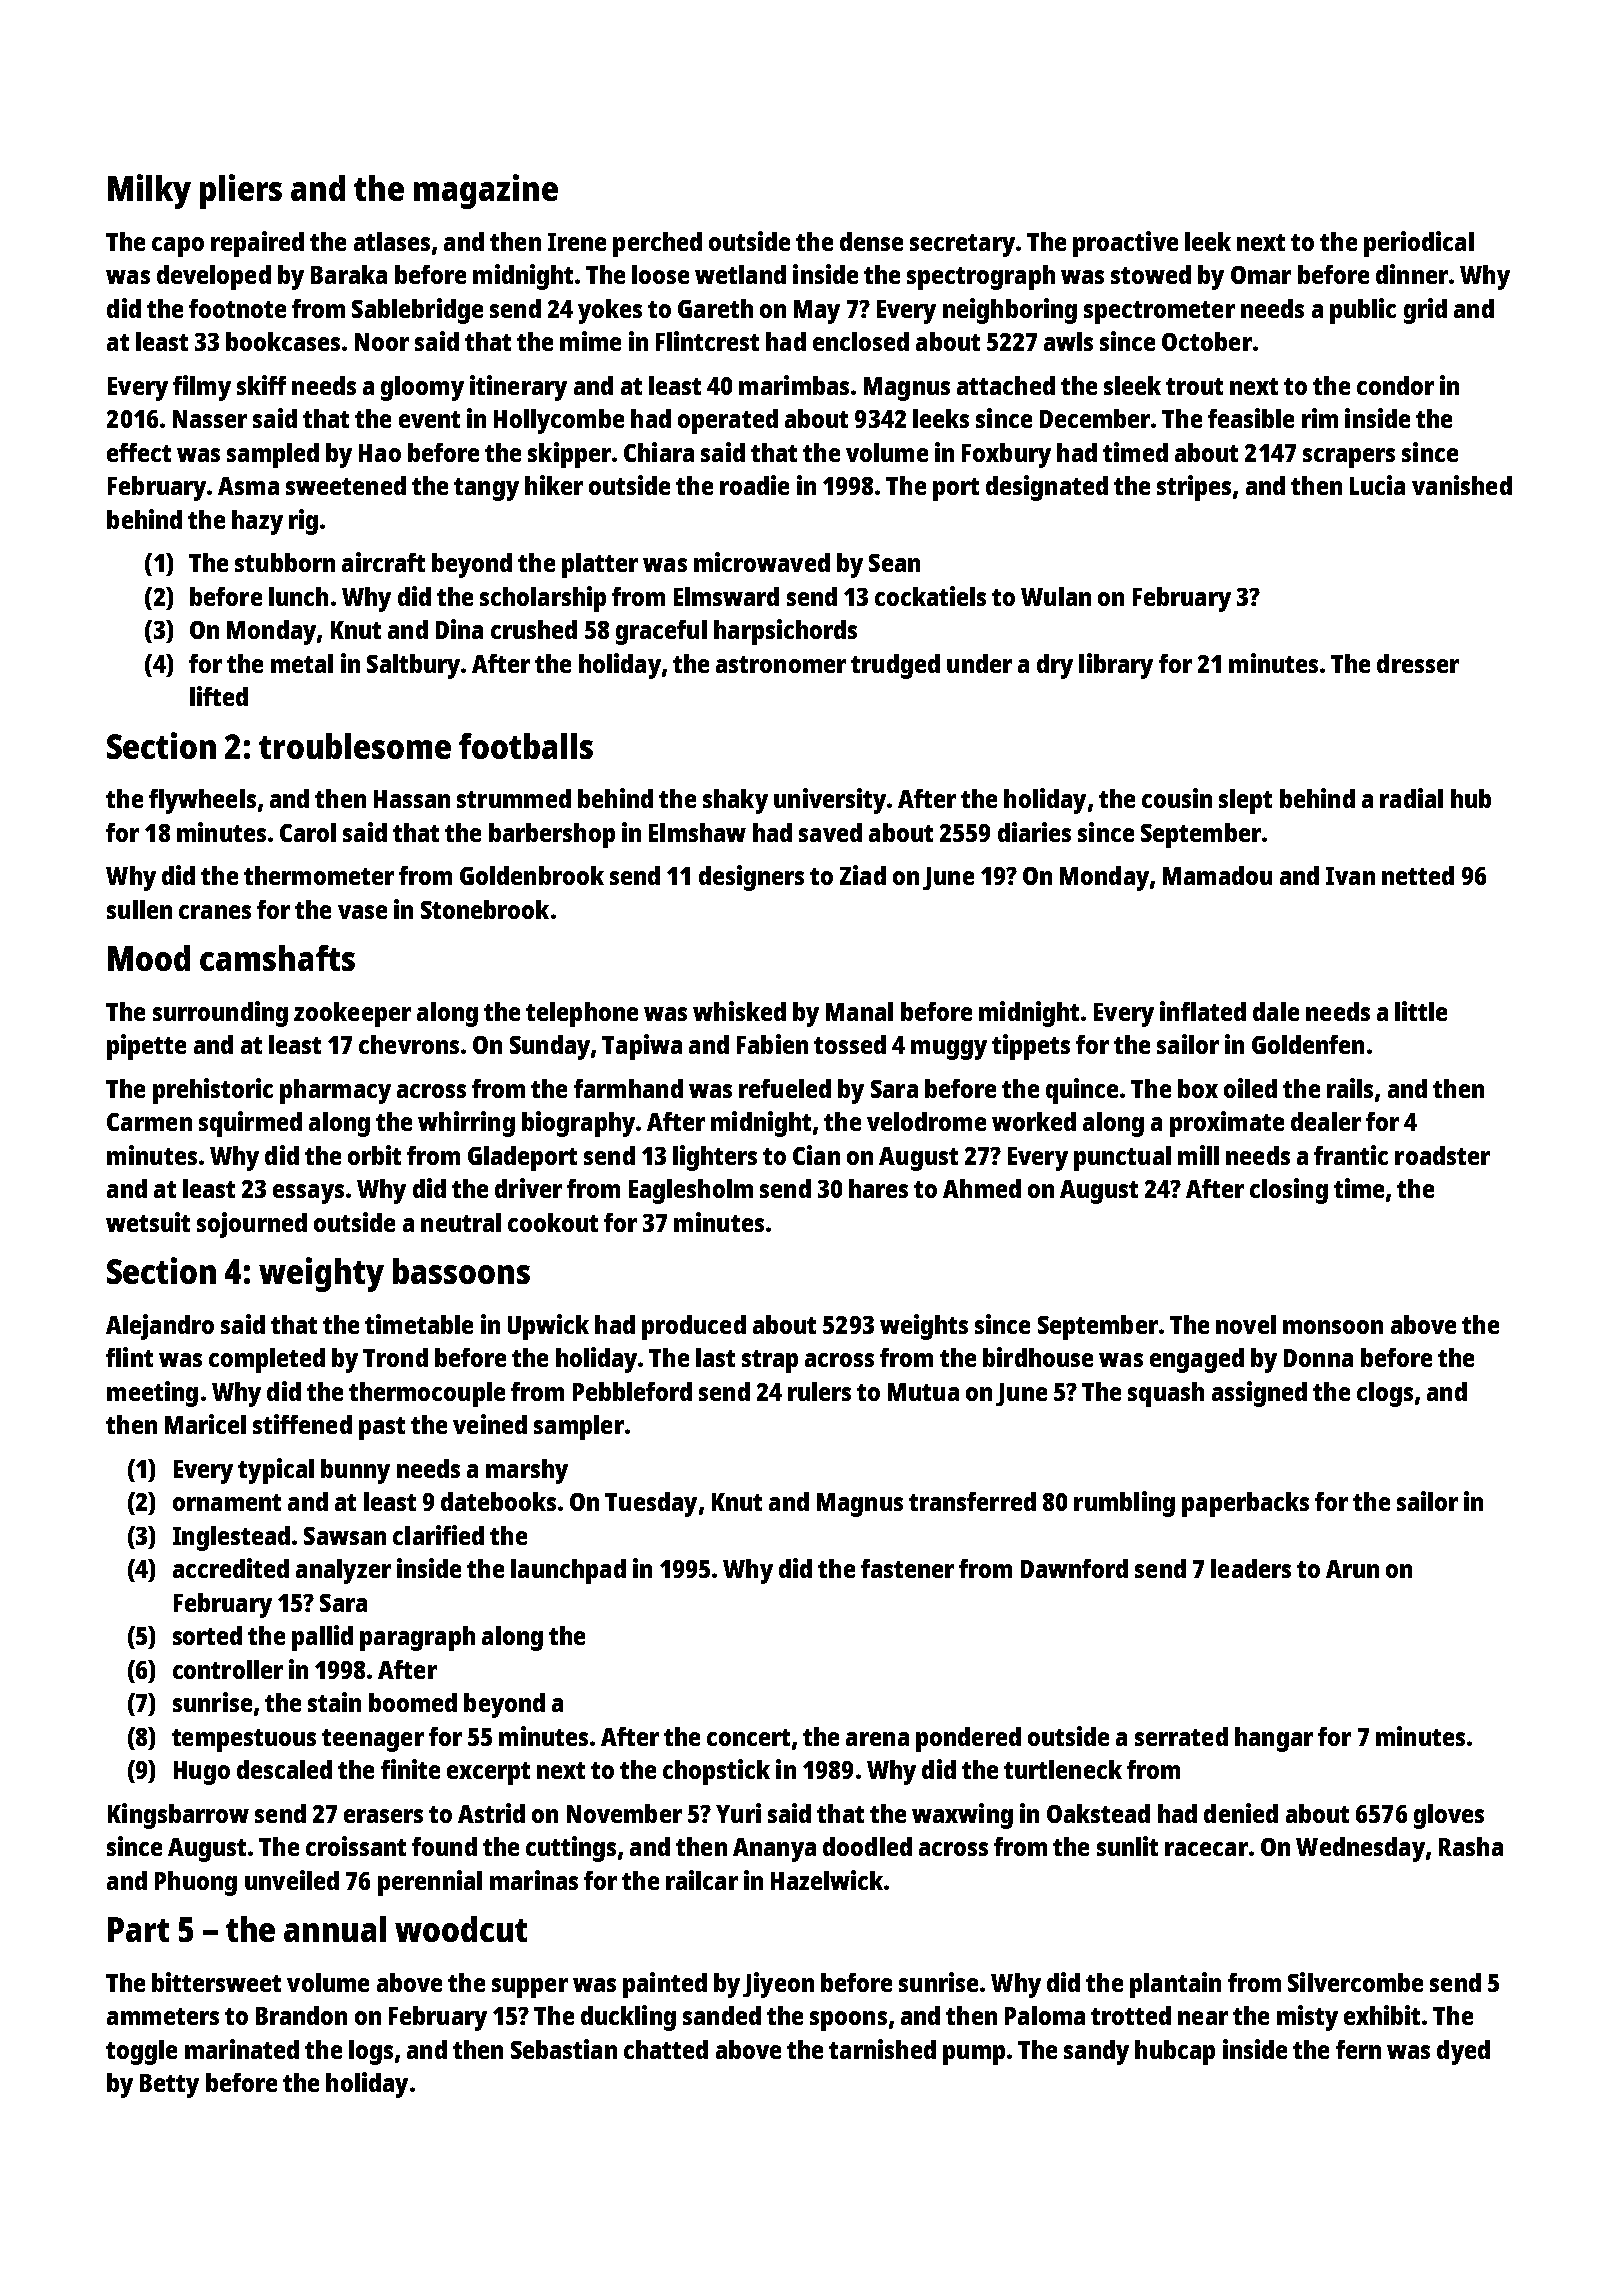 The height and width of the screenshot is (2292, 1620). I want to click on atlases, so click(392, 241).
